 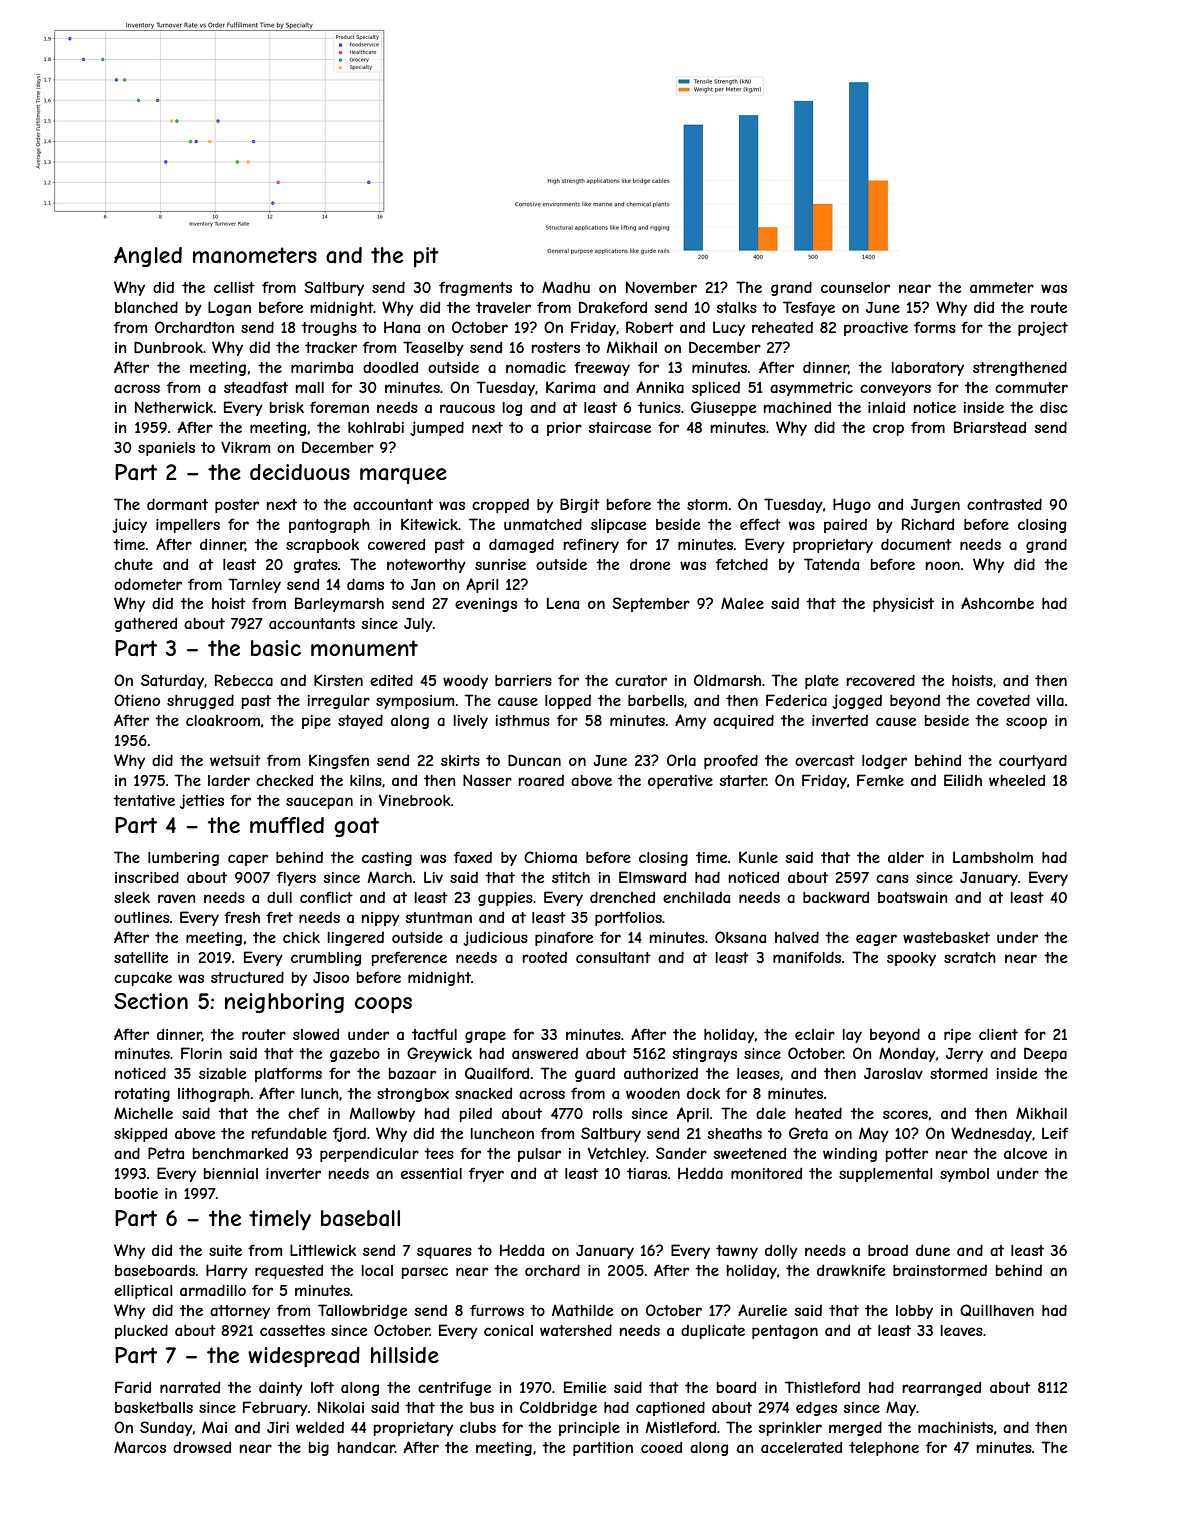 I want to click on Jisoo, so click(x=331, y=977).
